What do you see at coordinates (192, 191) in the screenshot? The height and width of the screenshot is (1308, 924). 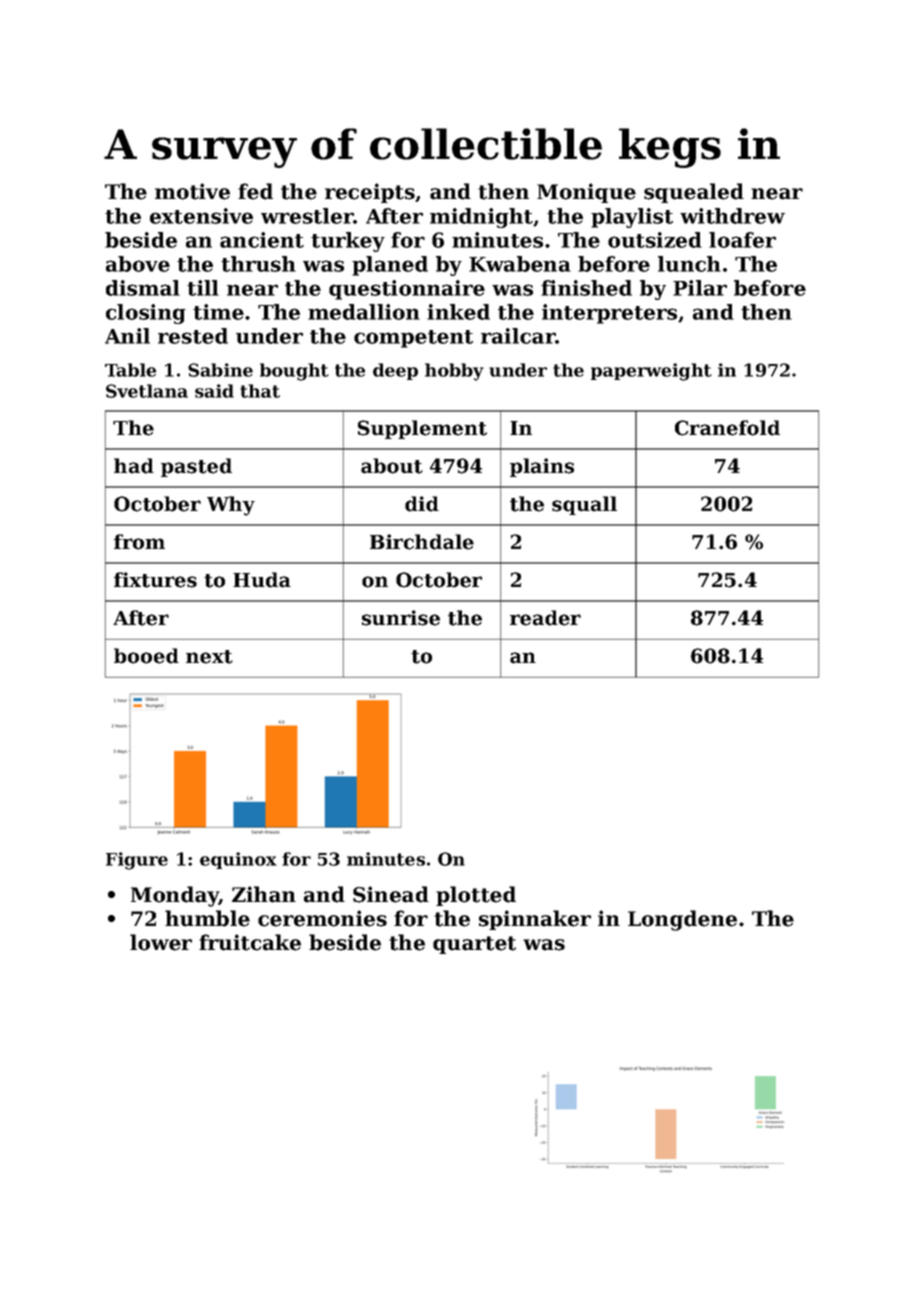 I see `motive` at bounding box center [192, 191].
